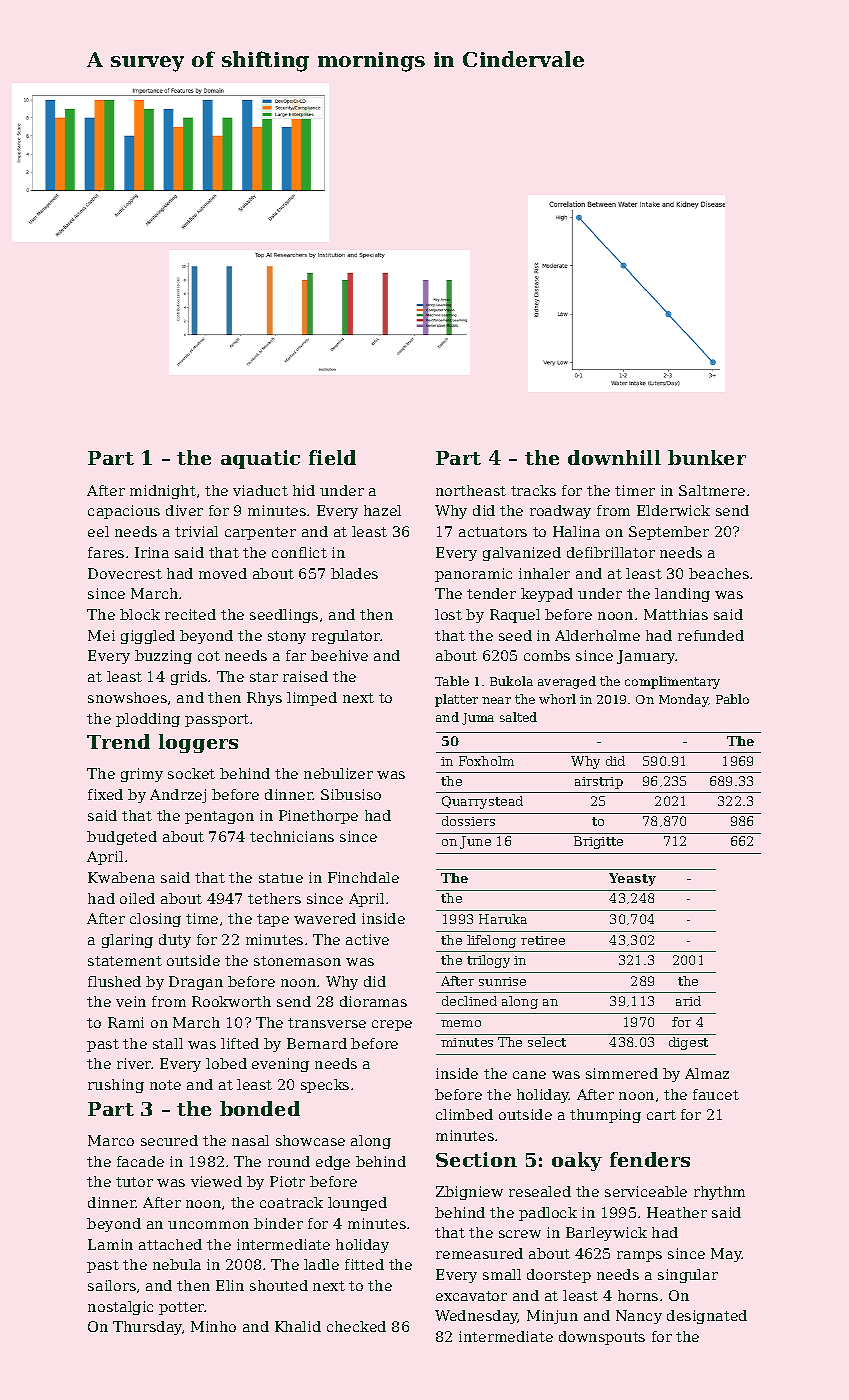  What do you see at coordinates (707, 1317) in the document?
I see `designated` at bounding box center [707, 1317].
